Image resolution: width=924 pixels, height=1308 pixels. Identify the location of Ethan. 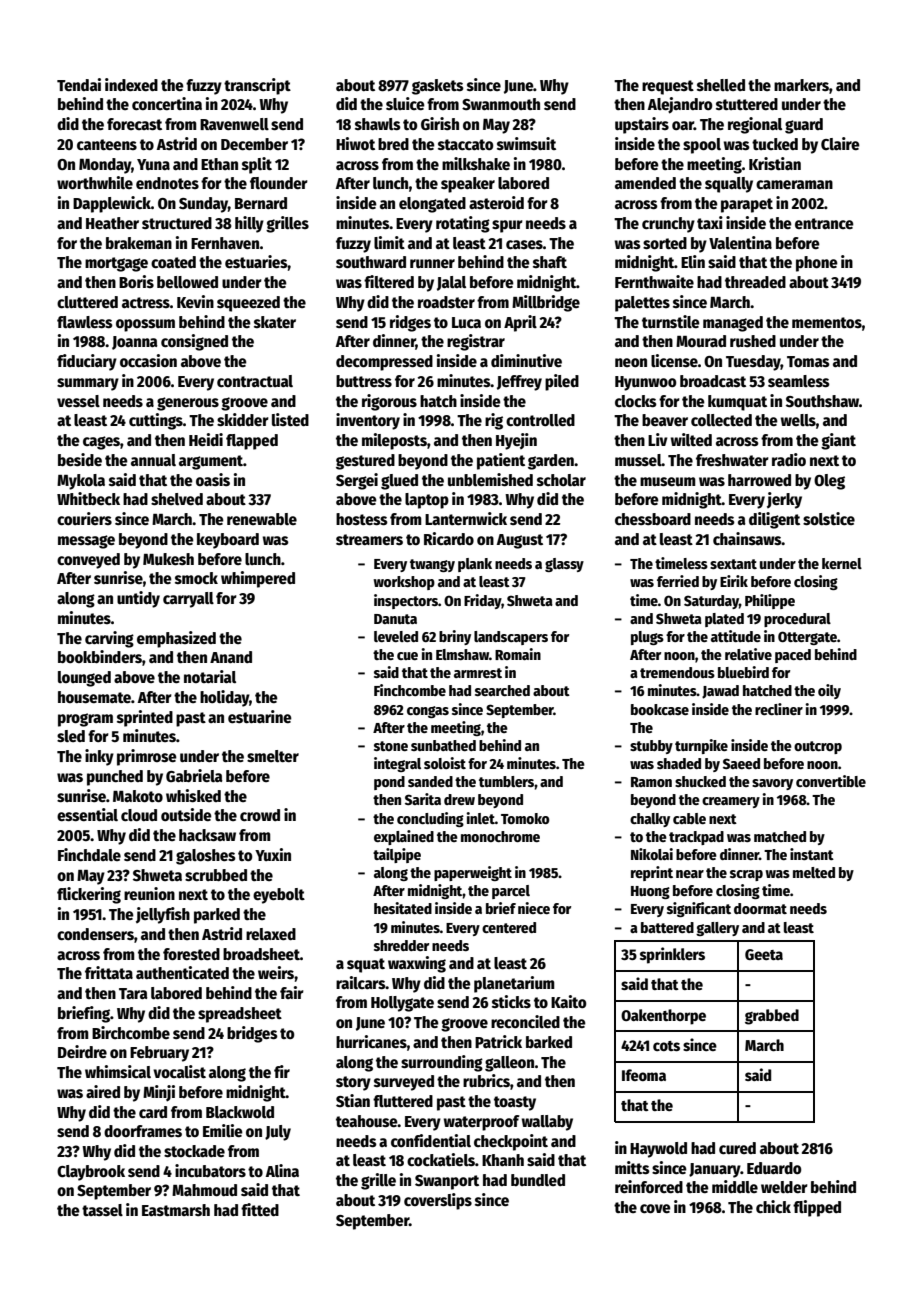
(219, 164).
